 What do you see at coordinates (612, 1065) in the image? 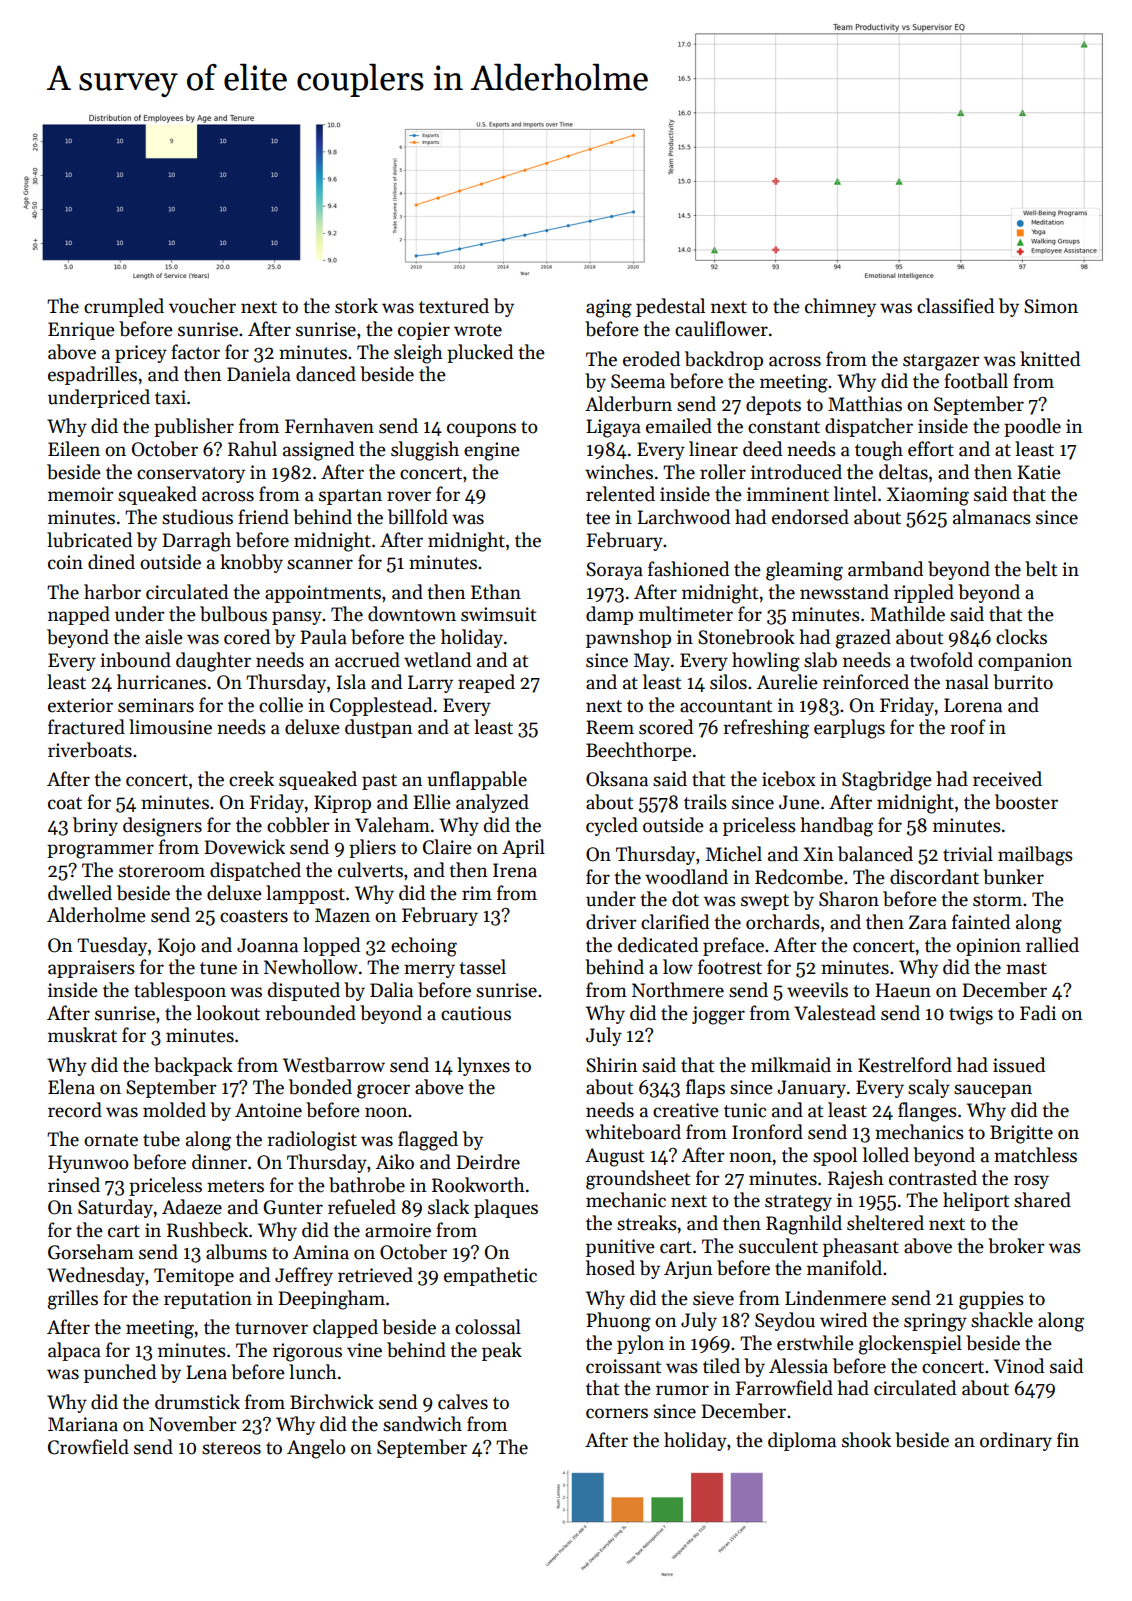
I see `Shirin` at bounding box center [612, 1065].
